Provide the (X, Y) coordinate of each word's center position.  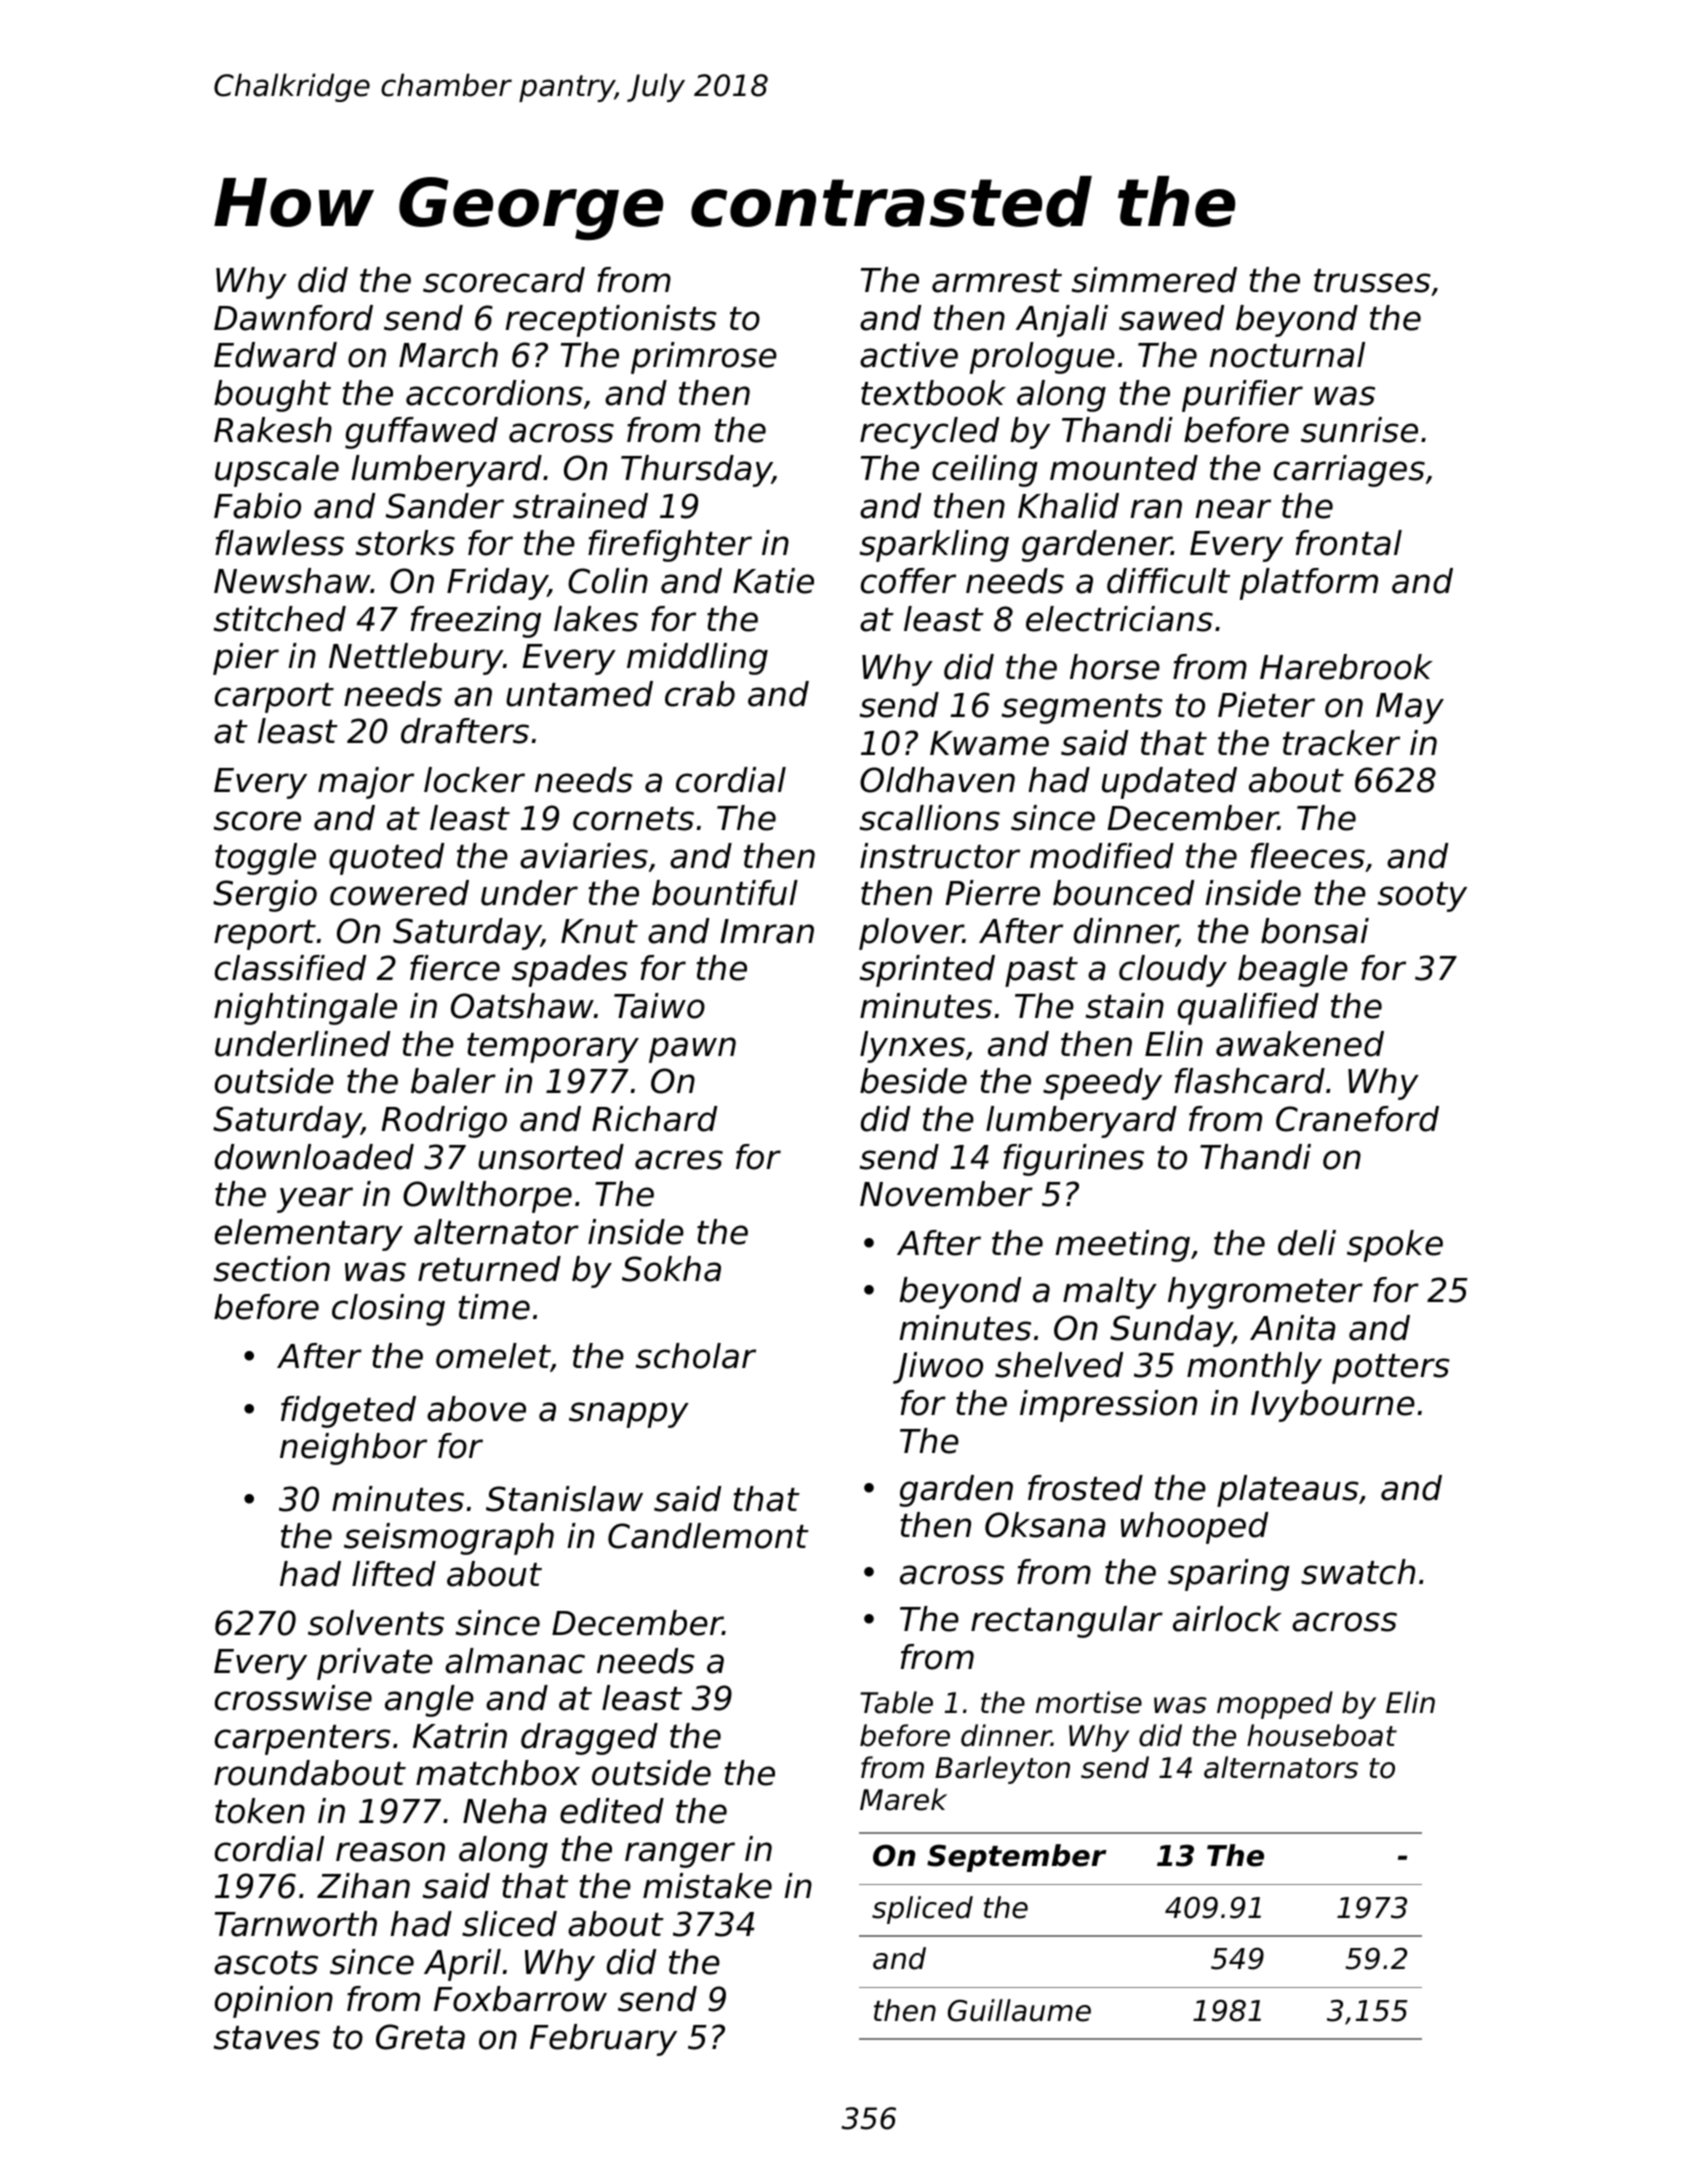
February (603, 2040)
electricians (1119, 619)
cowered (399, 893)
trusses (1372, 281)
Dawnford (293, 318)
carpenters (303, 1740)
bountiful (725, 893)
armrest (997, 281)
